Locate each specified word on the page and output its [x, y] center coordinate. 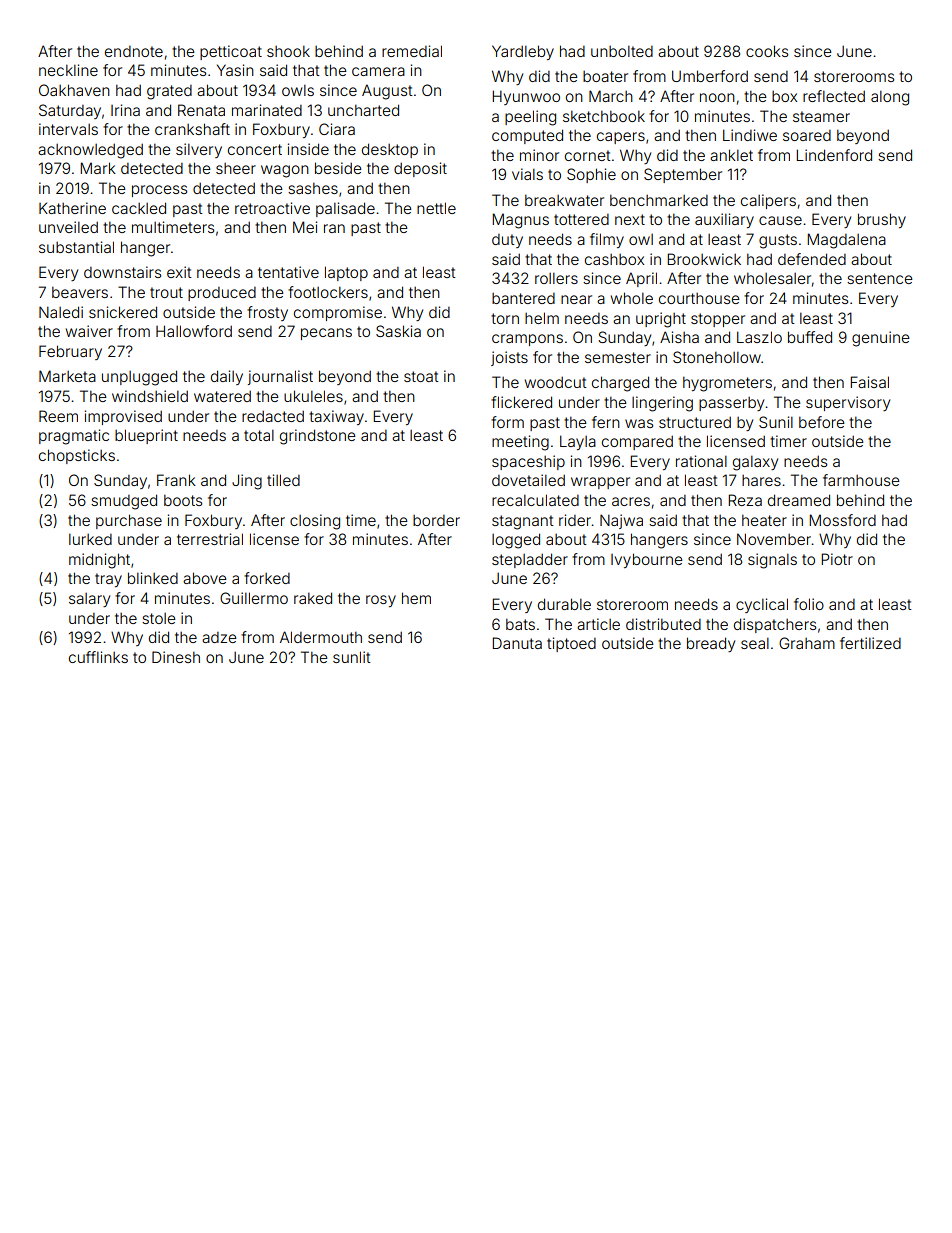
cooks [767, 51]
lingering [662, 404]
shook [288, 51]
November [774, 539]
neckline [68, 70]
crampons [527, 340]
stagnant [523, 522]
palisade [345, 209]
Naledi [61, 312]
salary [89, 600]
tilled [283, 480]
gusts [778, 241]
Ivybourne [647, 560]
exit [179, 272]
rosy [381, 601]
